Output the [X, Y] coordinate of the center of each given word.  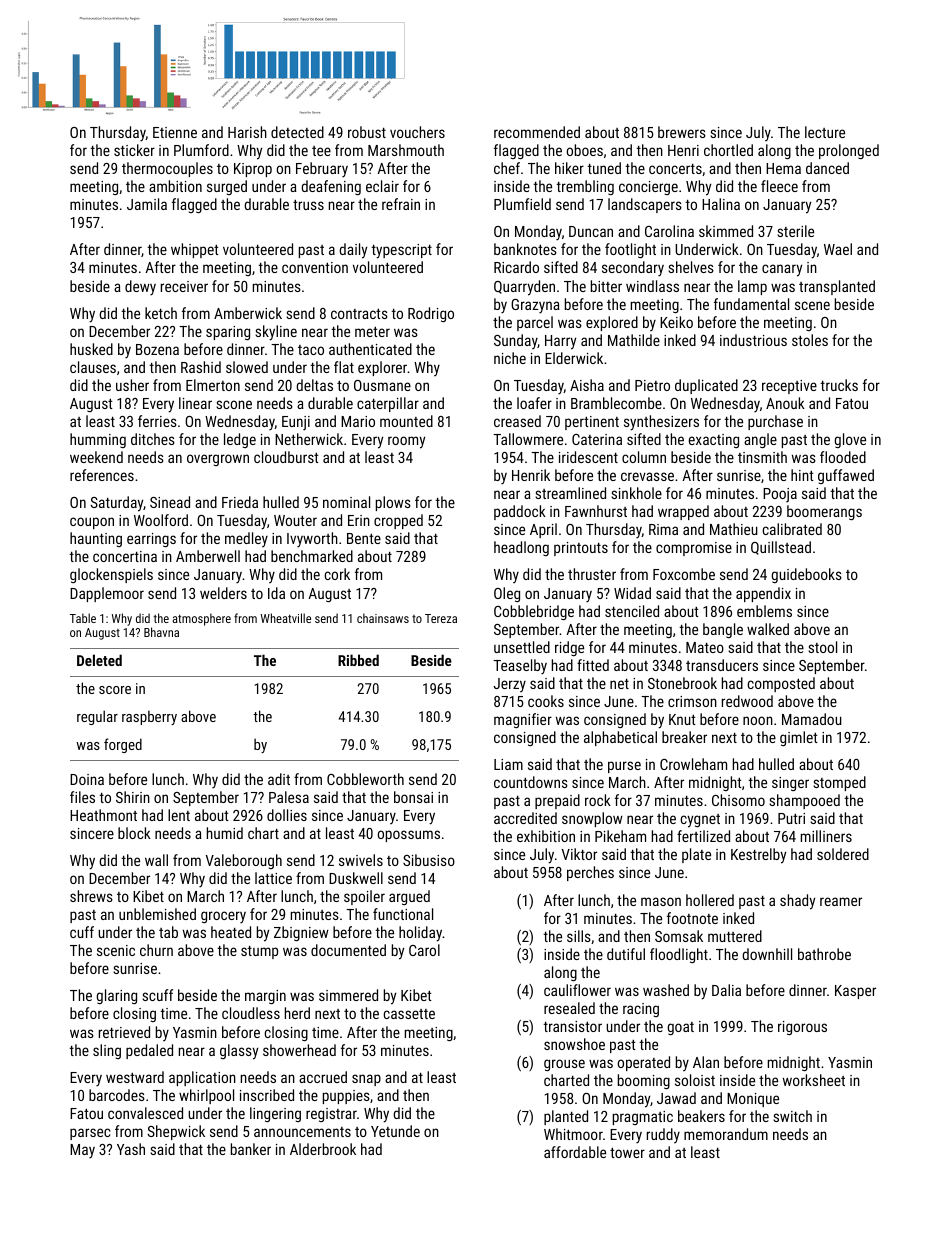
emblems [764, 611]
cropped [398, 521]
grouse [564, 1065]
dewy [140, 288]
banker [251, 1149]
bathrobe [824, 954]
